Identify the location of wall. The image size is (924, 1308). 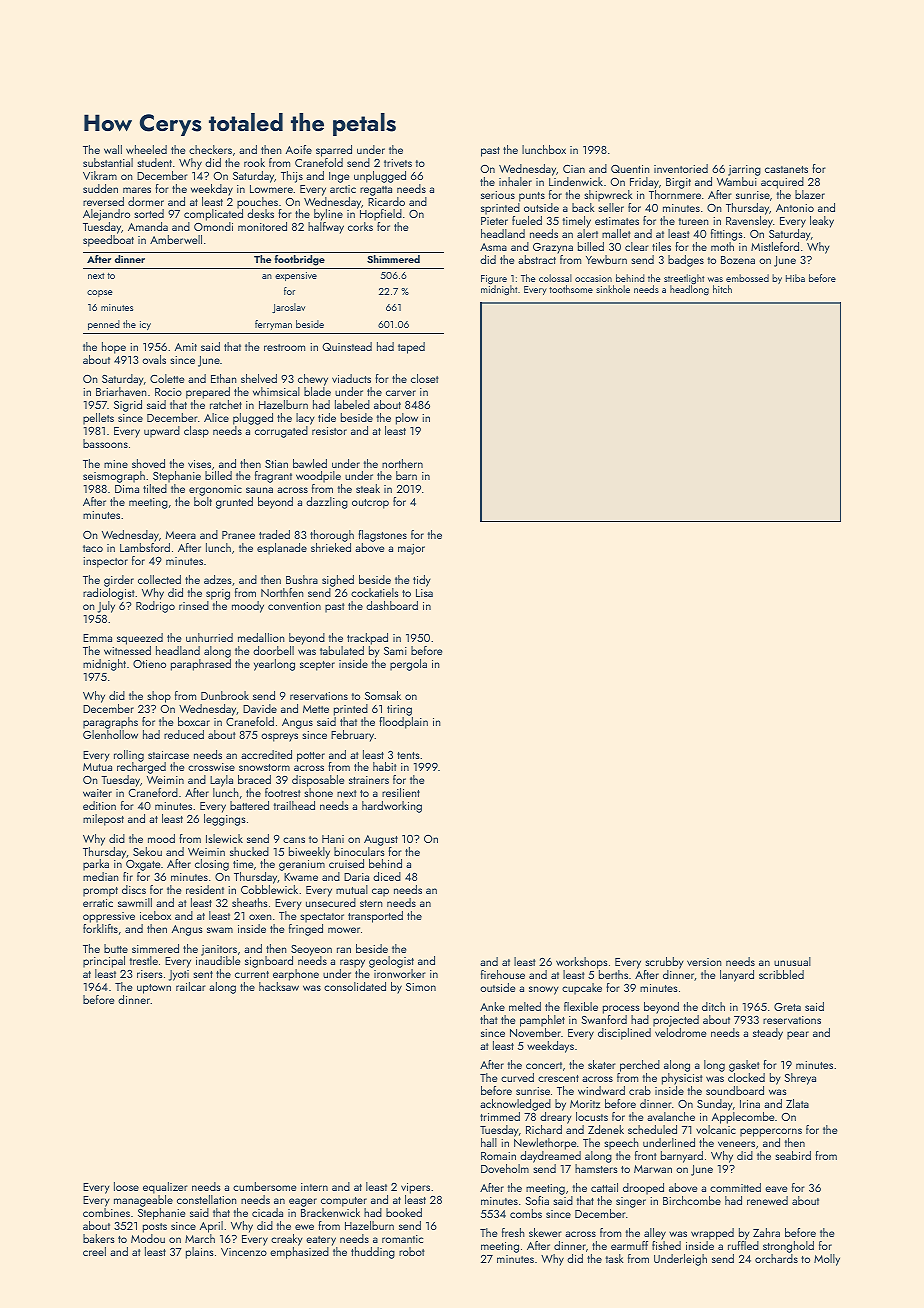
(113, 149).
